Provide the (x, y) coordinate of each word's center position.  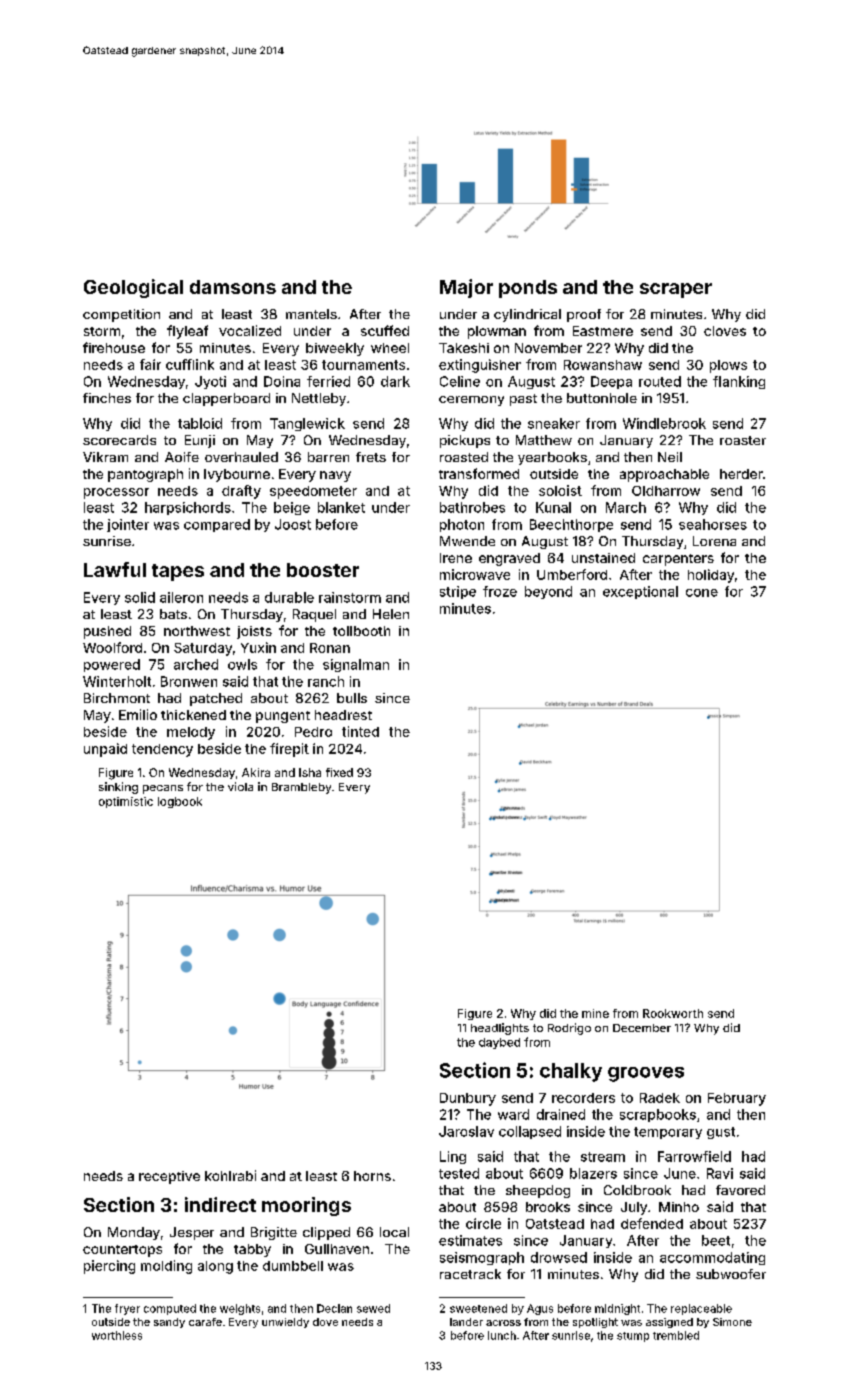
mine (595, 1013)
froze (500, 591)
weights (240, 1309)
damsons (233, 287)
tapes (178, 572)
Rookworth (673, 1013)
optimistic (126, 802)
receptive (169, 1177)
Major (466, 288)
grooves (646, 1074)
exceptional (640, 592)
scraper (676, 290)
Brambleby (301, 788)
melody (191, 733)
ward (513, 1114)
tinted (360, 731)
